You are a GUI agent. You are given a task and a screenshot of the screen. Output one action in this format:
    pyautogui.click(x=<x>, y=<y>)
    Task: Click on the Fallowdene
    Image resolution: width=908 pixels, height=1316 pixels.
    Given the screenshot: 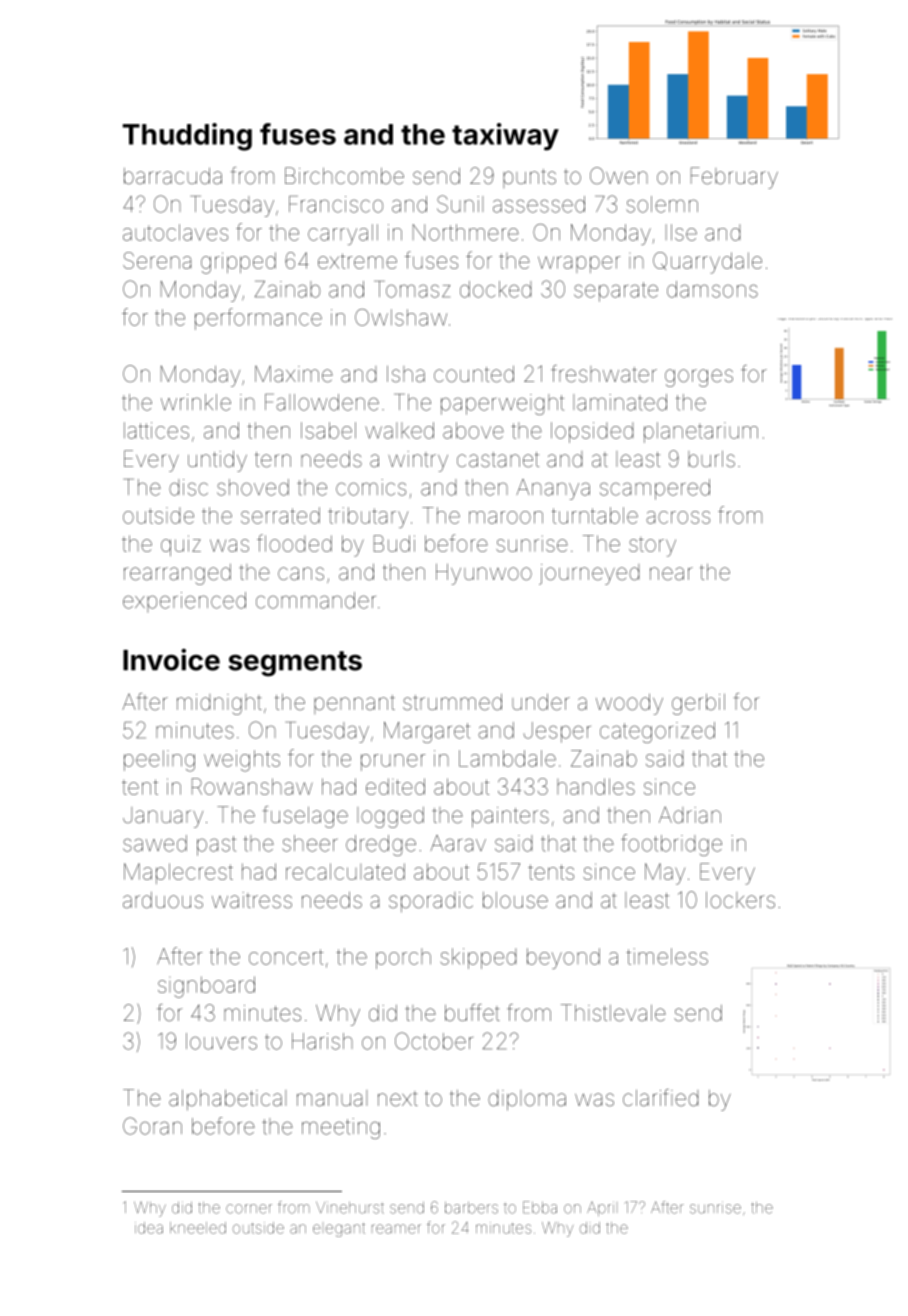 What is the action you would take?
    pyautogui.click(x=322, y=402)
